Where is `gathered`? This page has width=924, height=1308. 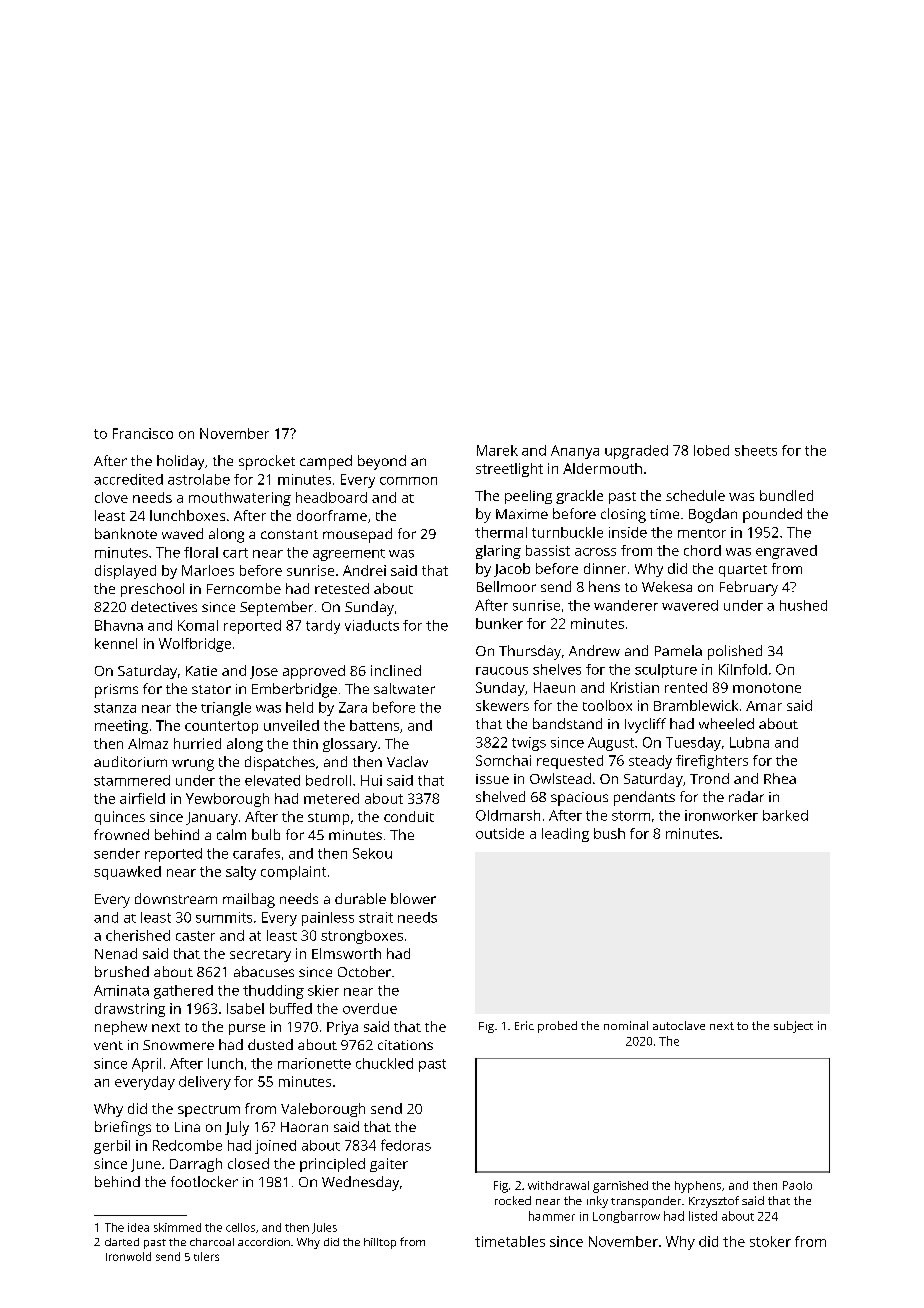
gathered is located at coordinates (183, 992).
